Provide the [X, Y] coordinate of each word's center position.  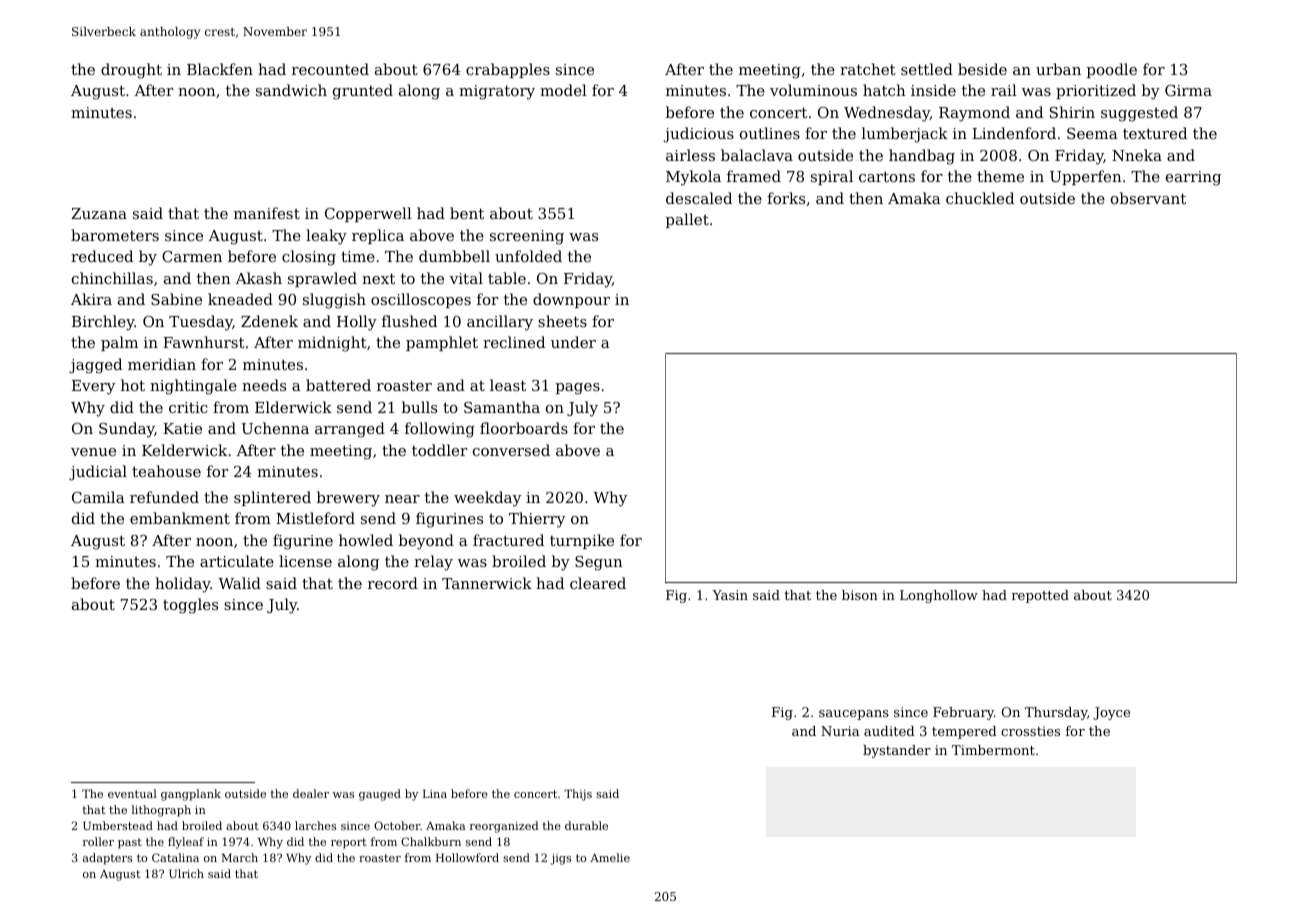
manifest [267, 213]
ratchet [868, 69]
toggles [190, 606]
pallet [687, 220]
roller [98, 841]
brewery [348, 499]
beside [982, 69]
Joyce [1111, 713]
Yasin [730, 595]
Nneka [1137, 155]
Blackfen [220, 69]
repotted [1040, 596]
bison [860, 595]
